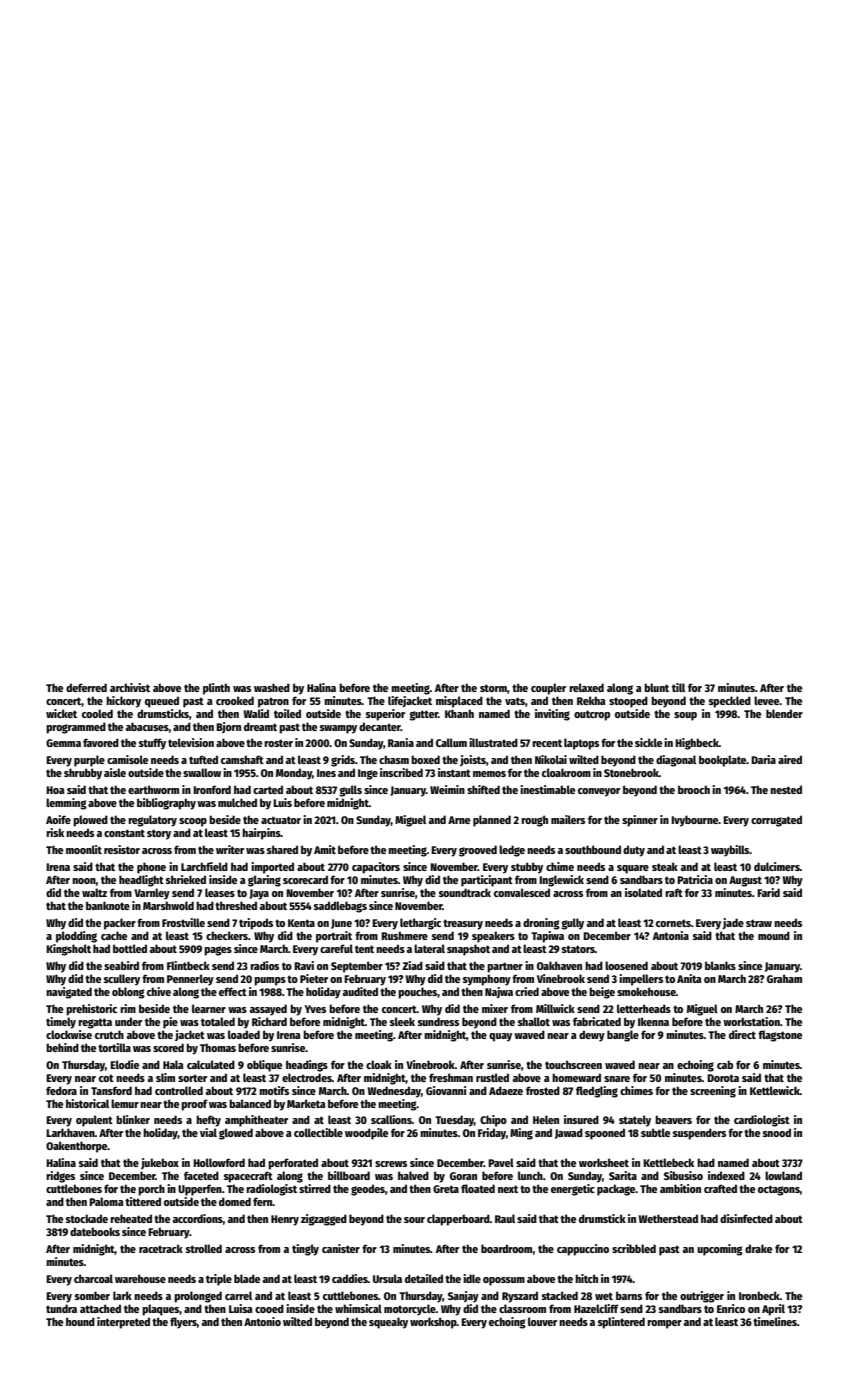 Image resolution: width=849 pixels, height=1400 pixels. Describe the element at coordinates (86, 687) in the page. I see `deferred` at that location.
